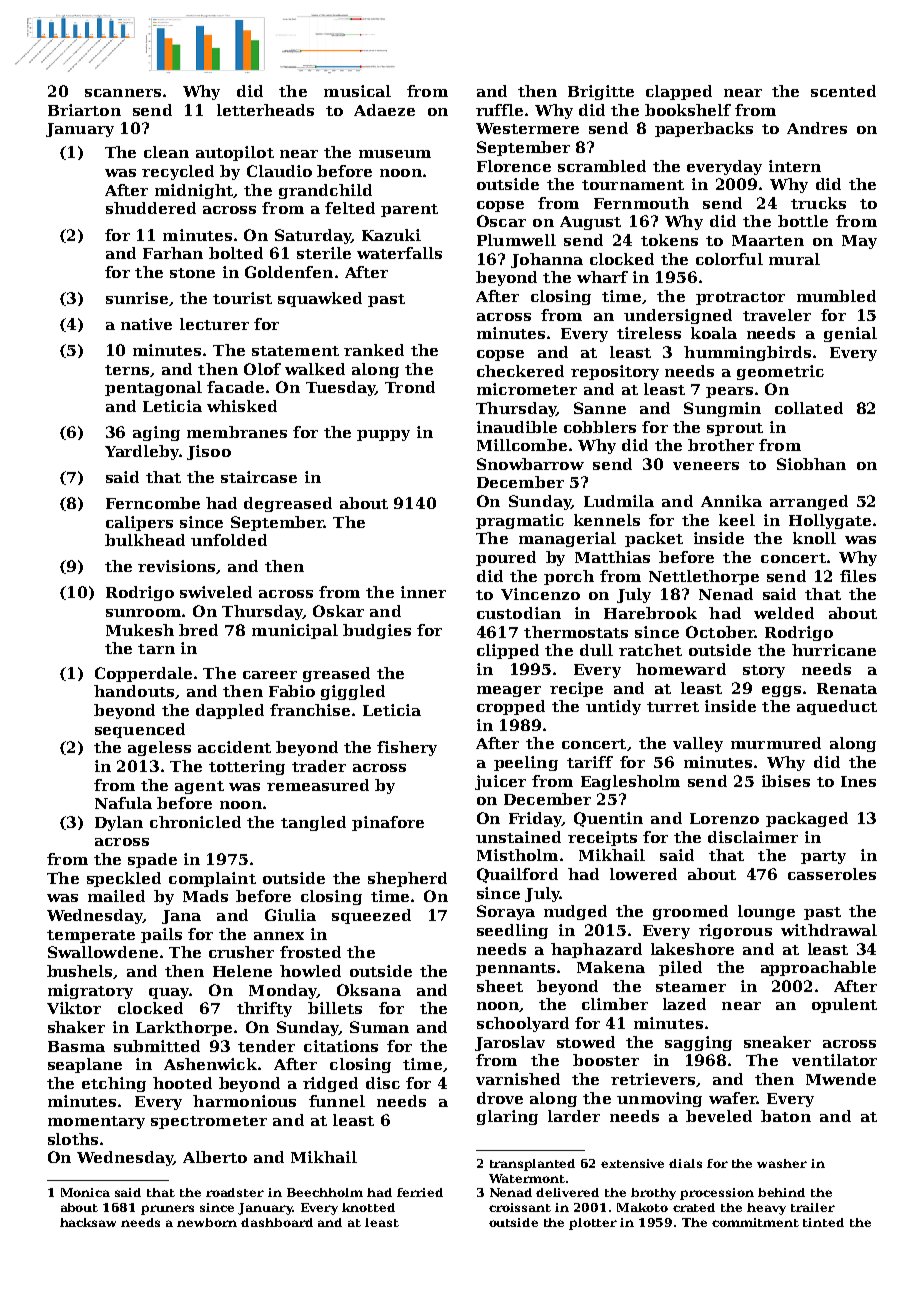  I want to click on Adaeze, so click(384, 110).
